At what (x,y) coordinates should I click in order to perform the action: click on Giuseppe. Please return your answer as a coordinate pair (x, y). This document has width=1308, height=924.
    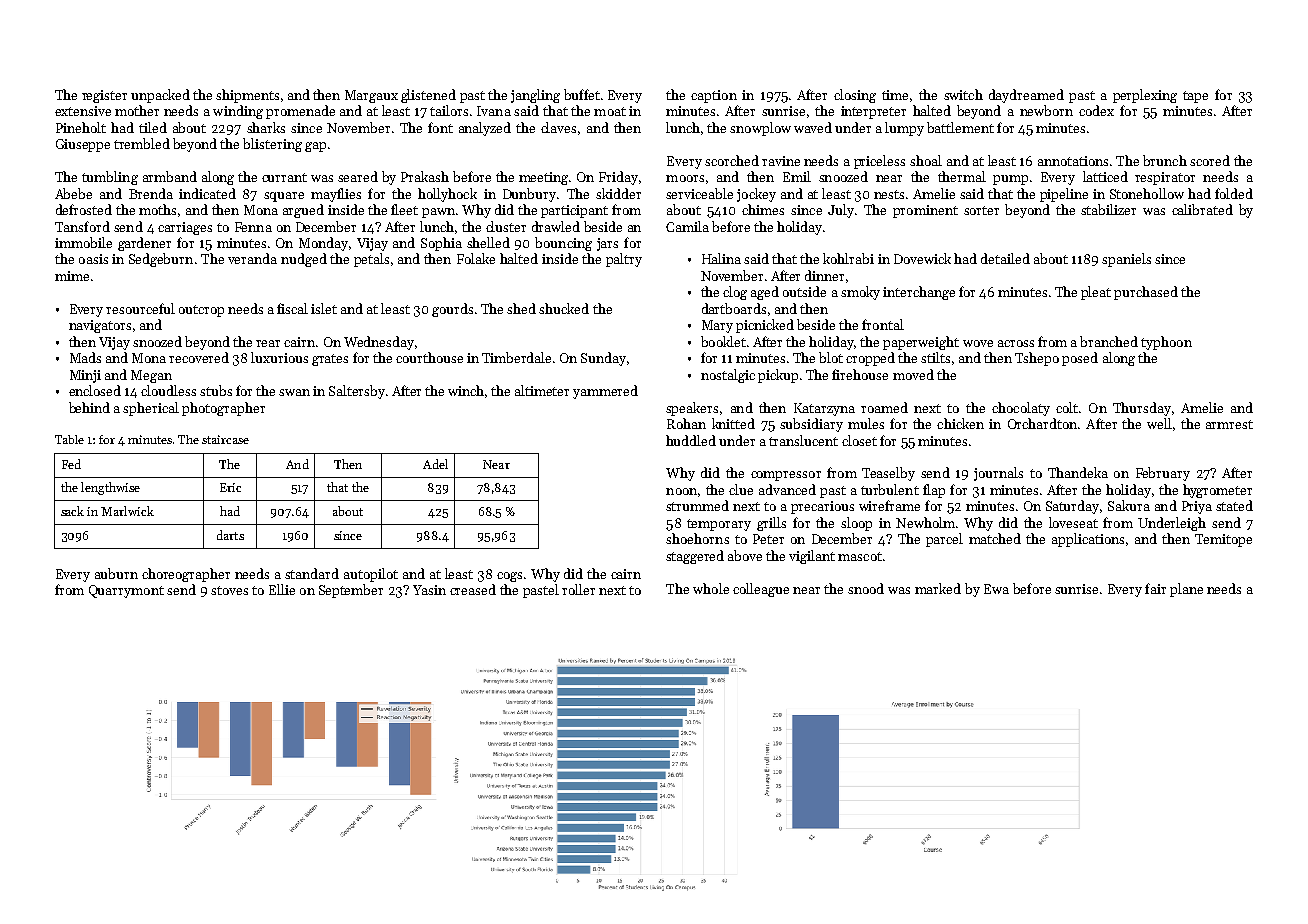
    Looking at the image, I should click on (83, 145).
